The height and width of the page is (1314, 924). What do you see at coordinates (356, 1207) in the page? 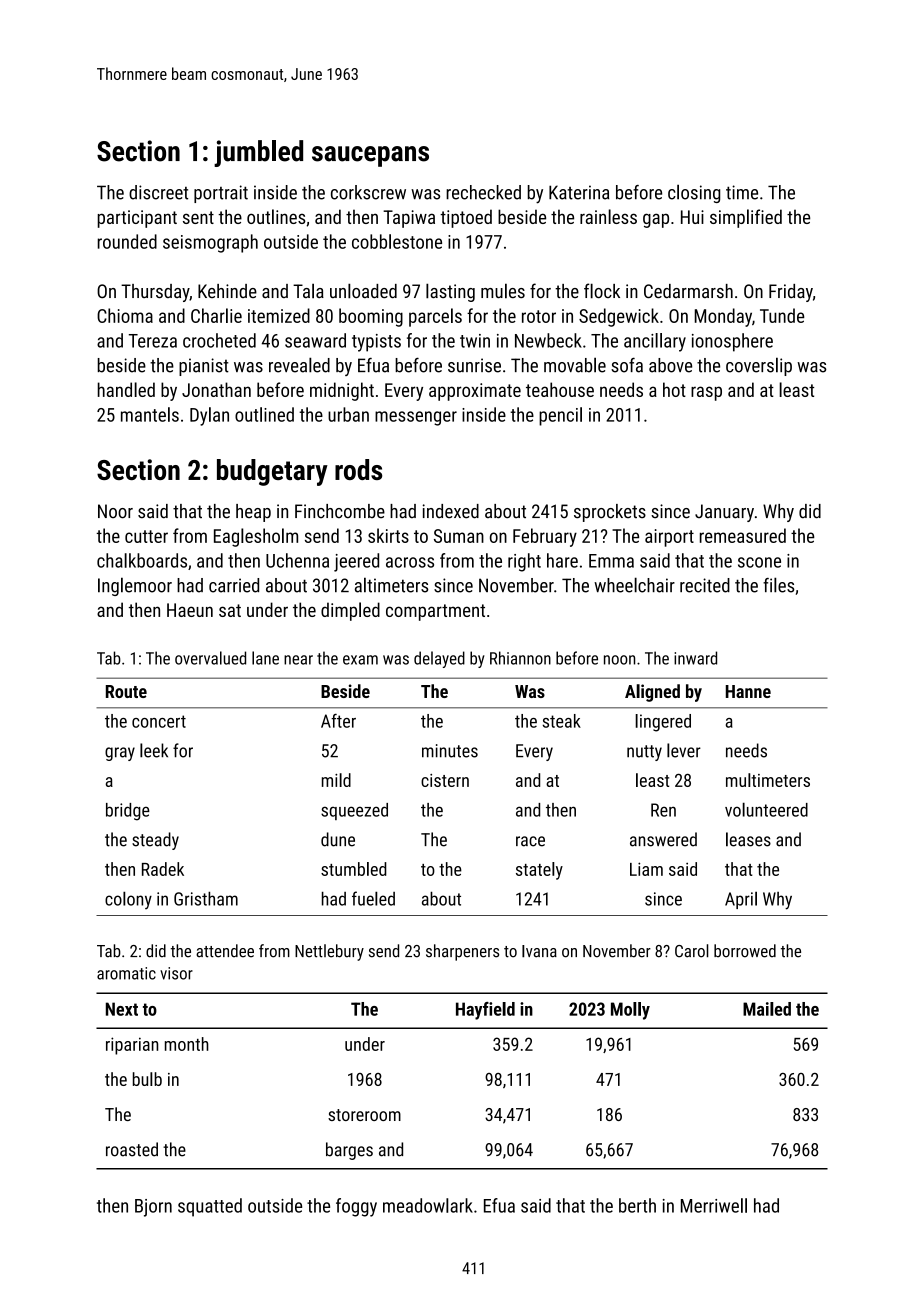
I see `foggy` at bounding box center [356, 1207].
